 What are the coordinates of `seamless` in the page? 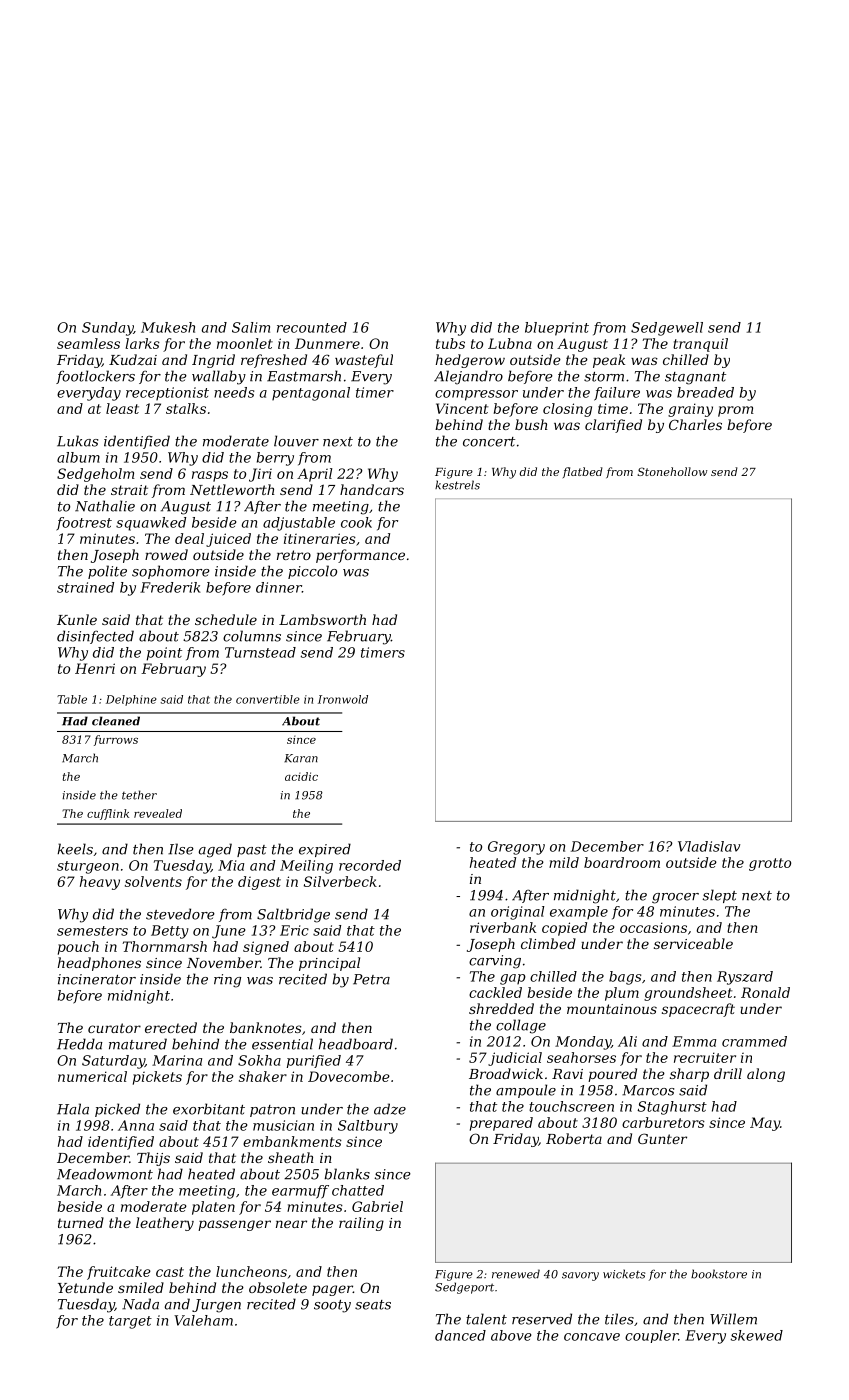 It's located at (88, 343).
